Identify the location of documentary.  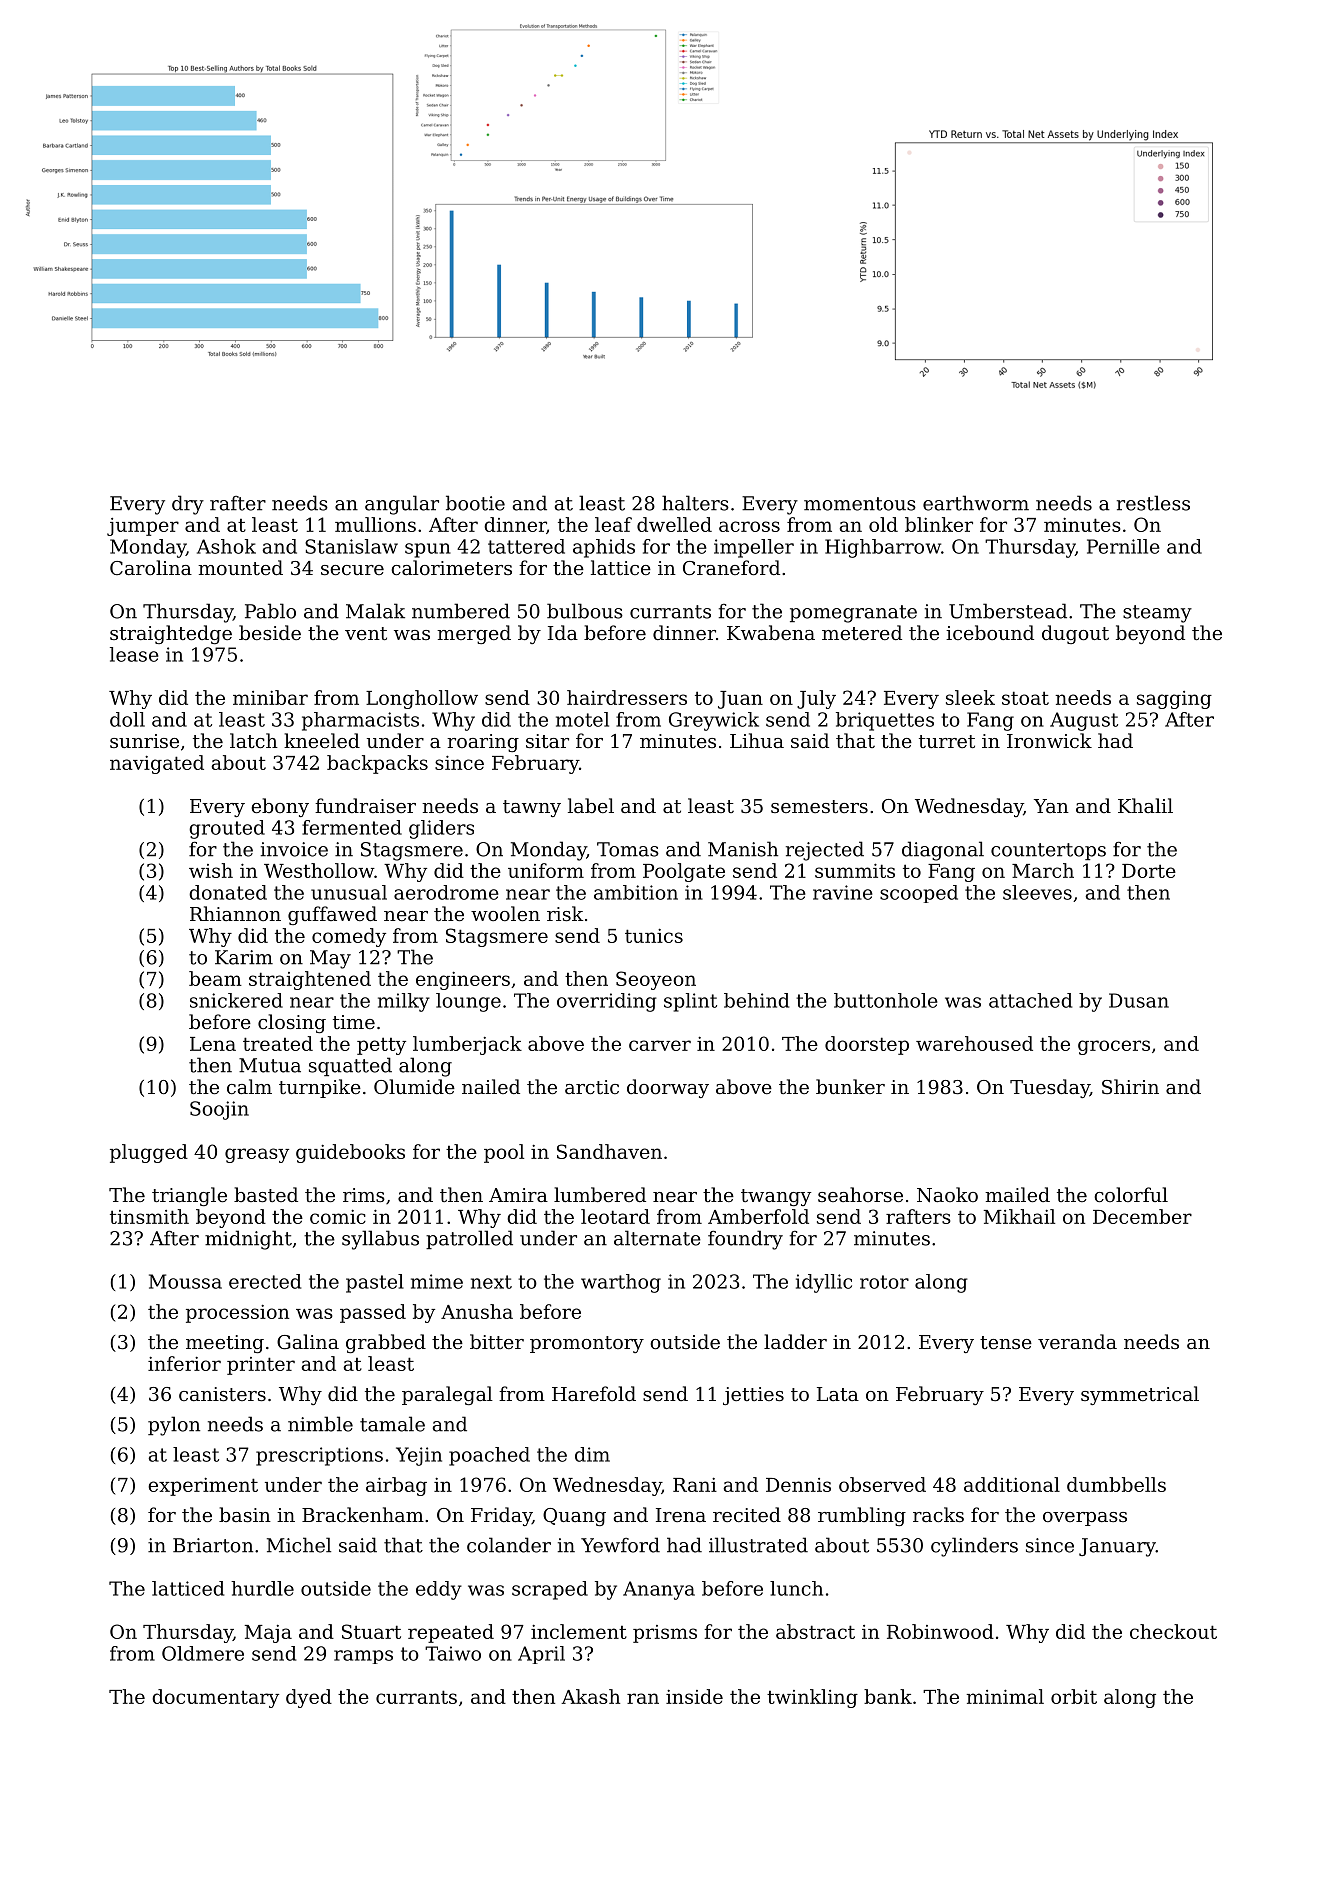
(215, 1698).
